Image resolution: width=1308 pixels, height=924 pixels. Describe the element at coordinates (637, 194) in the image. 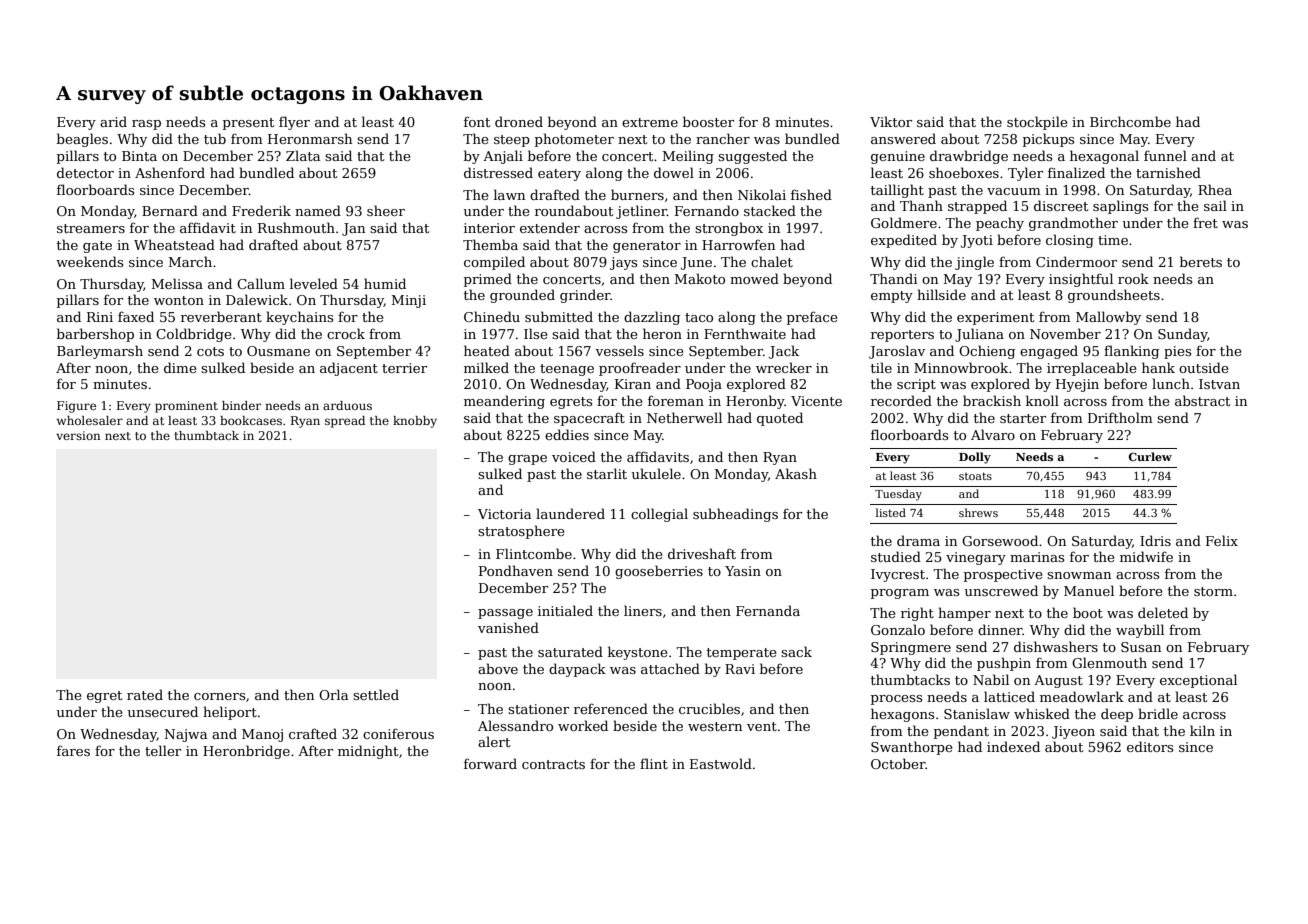

I see `burners` at that location.
